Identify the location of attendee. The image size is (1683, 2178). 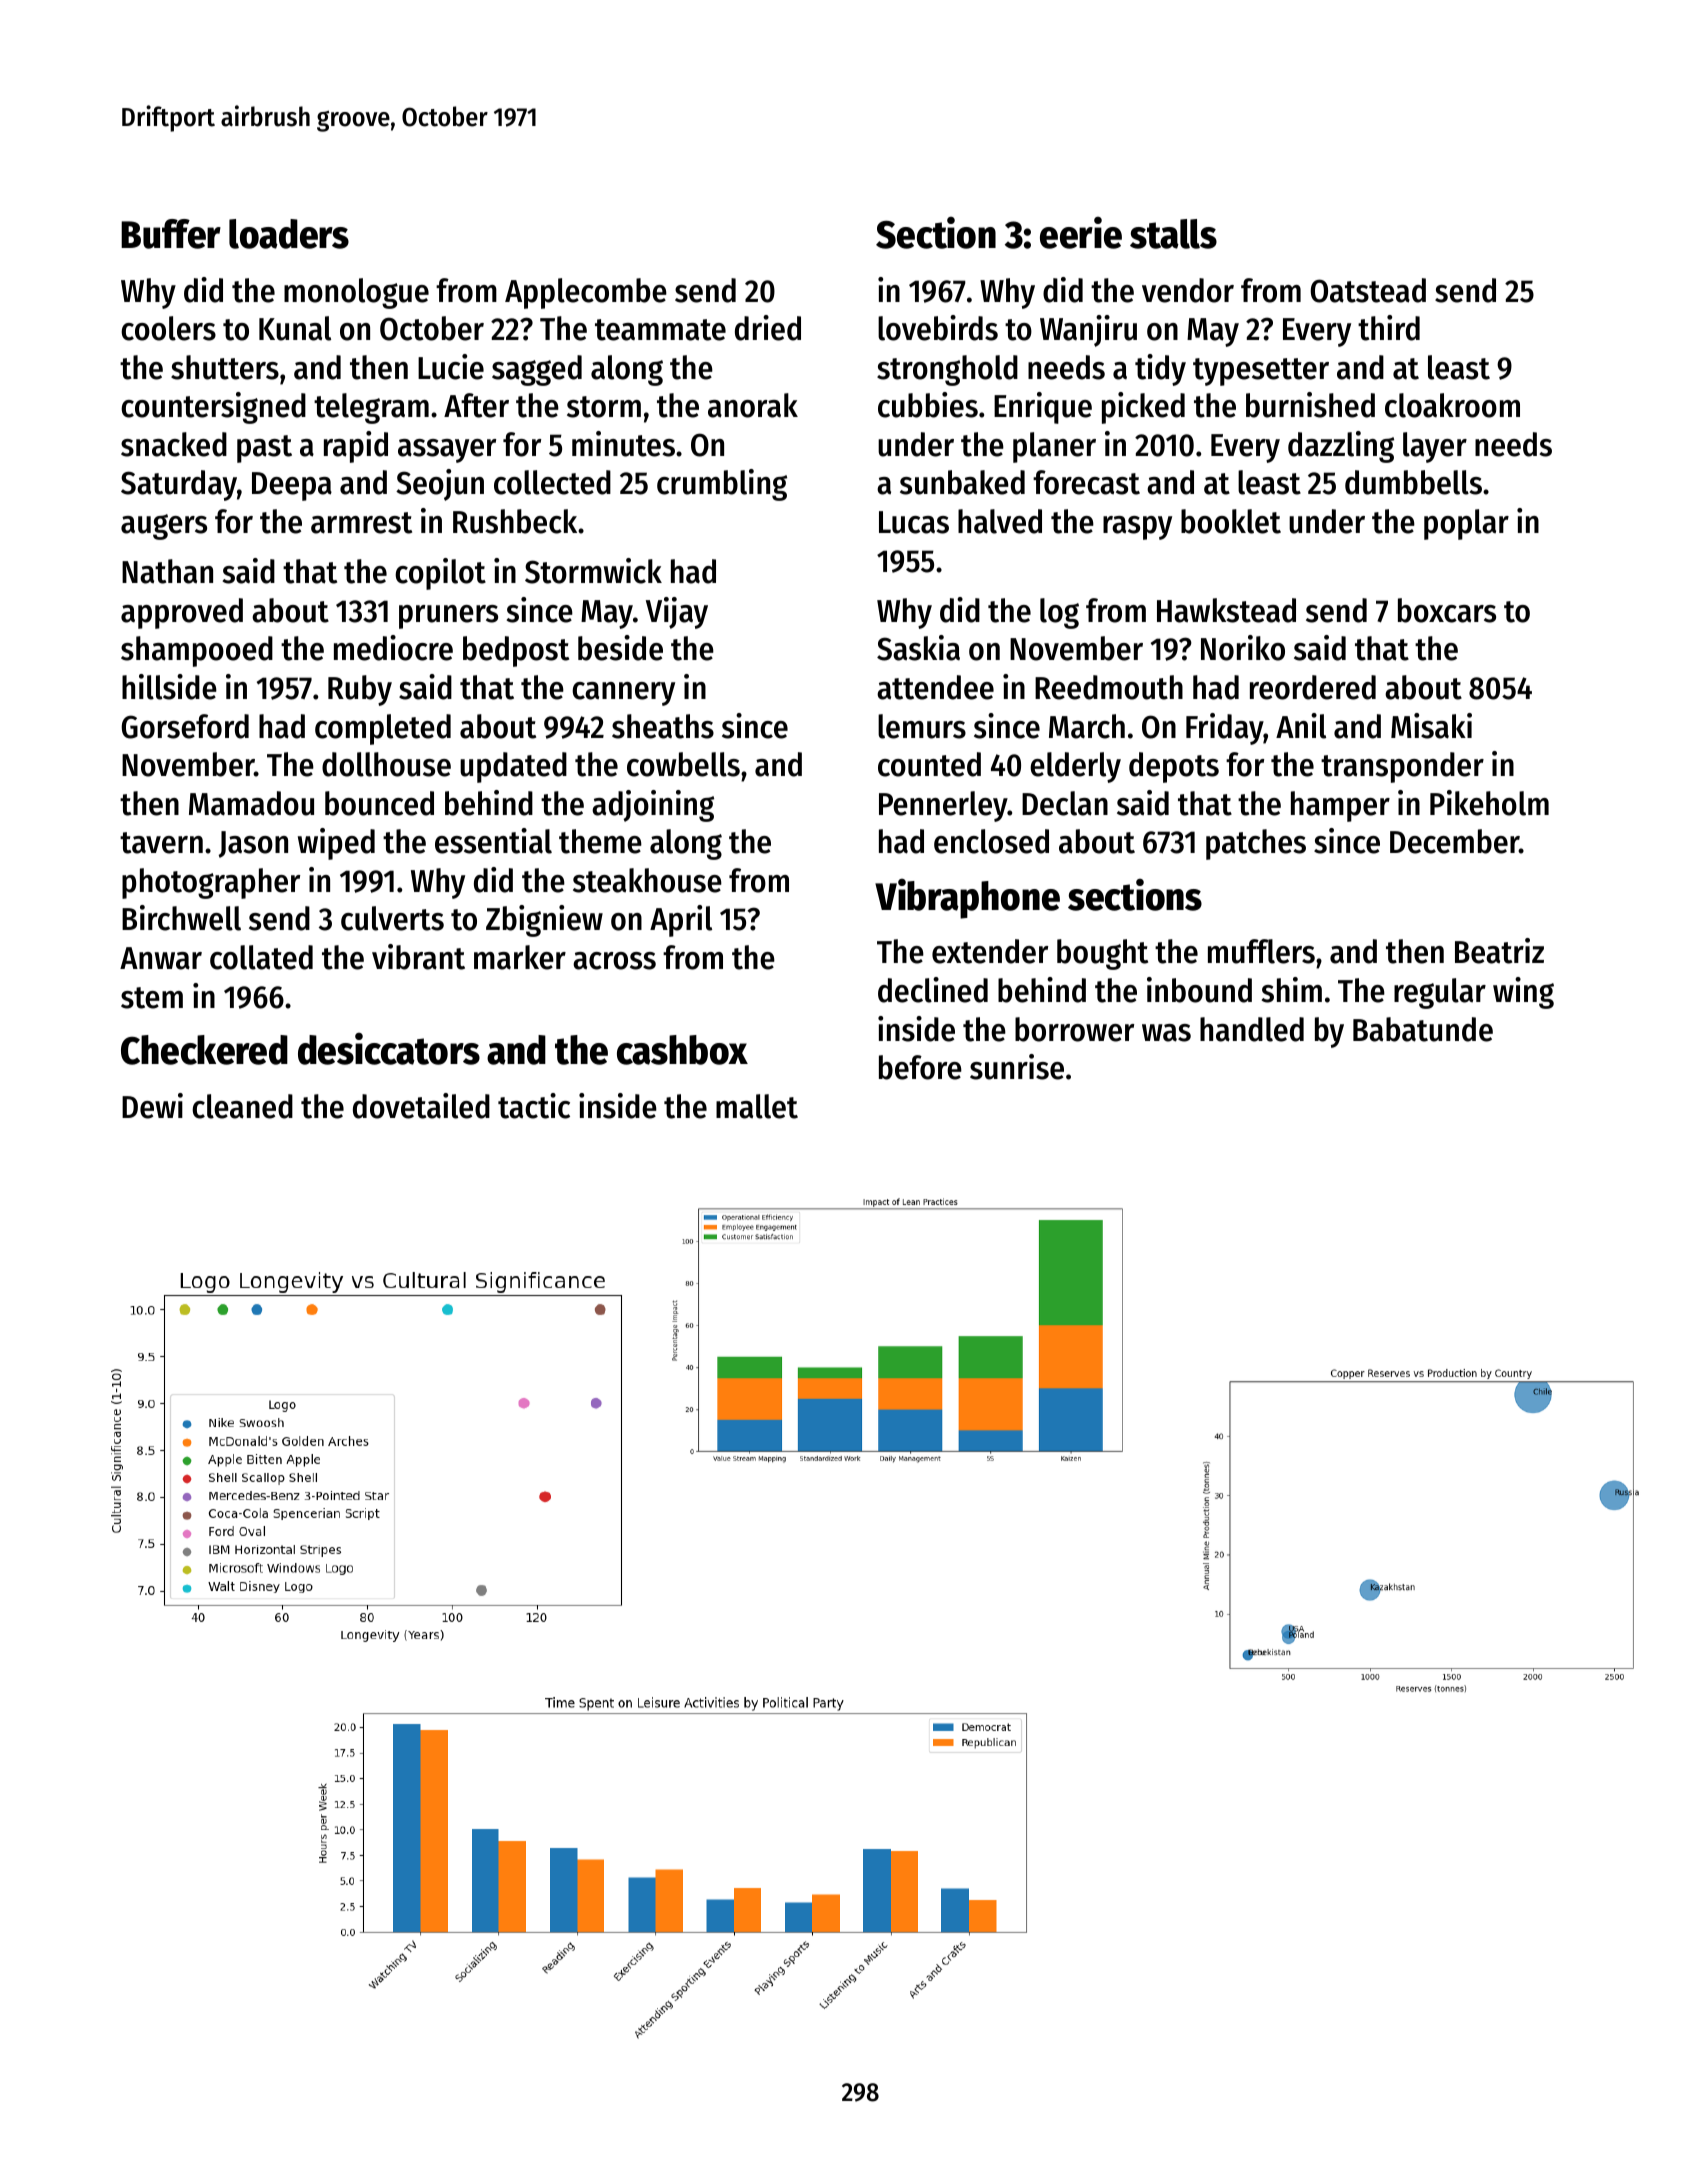
(935, 687).
